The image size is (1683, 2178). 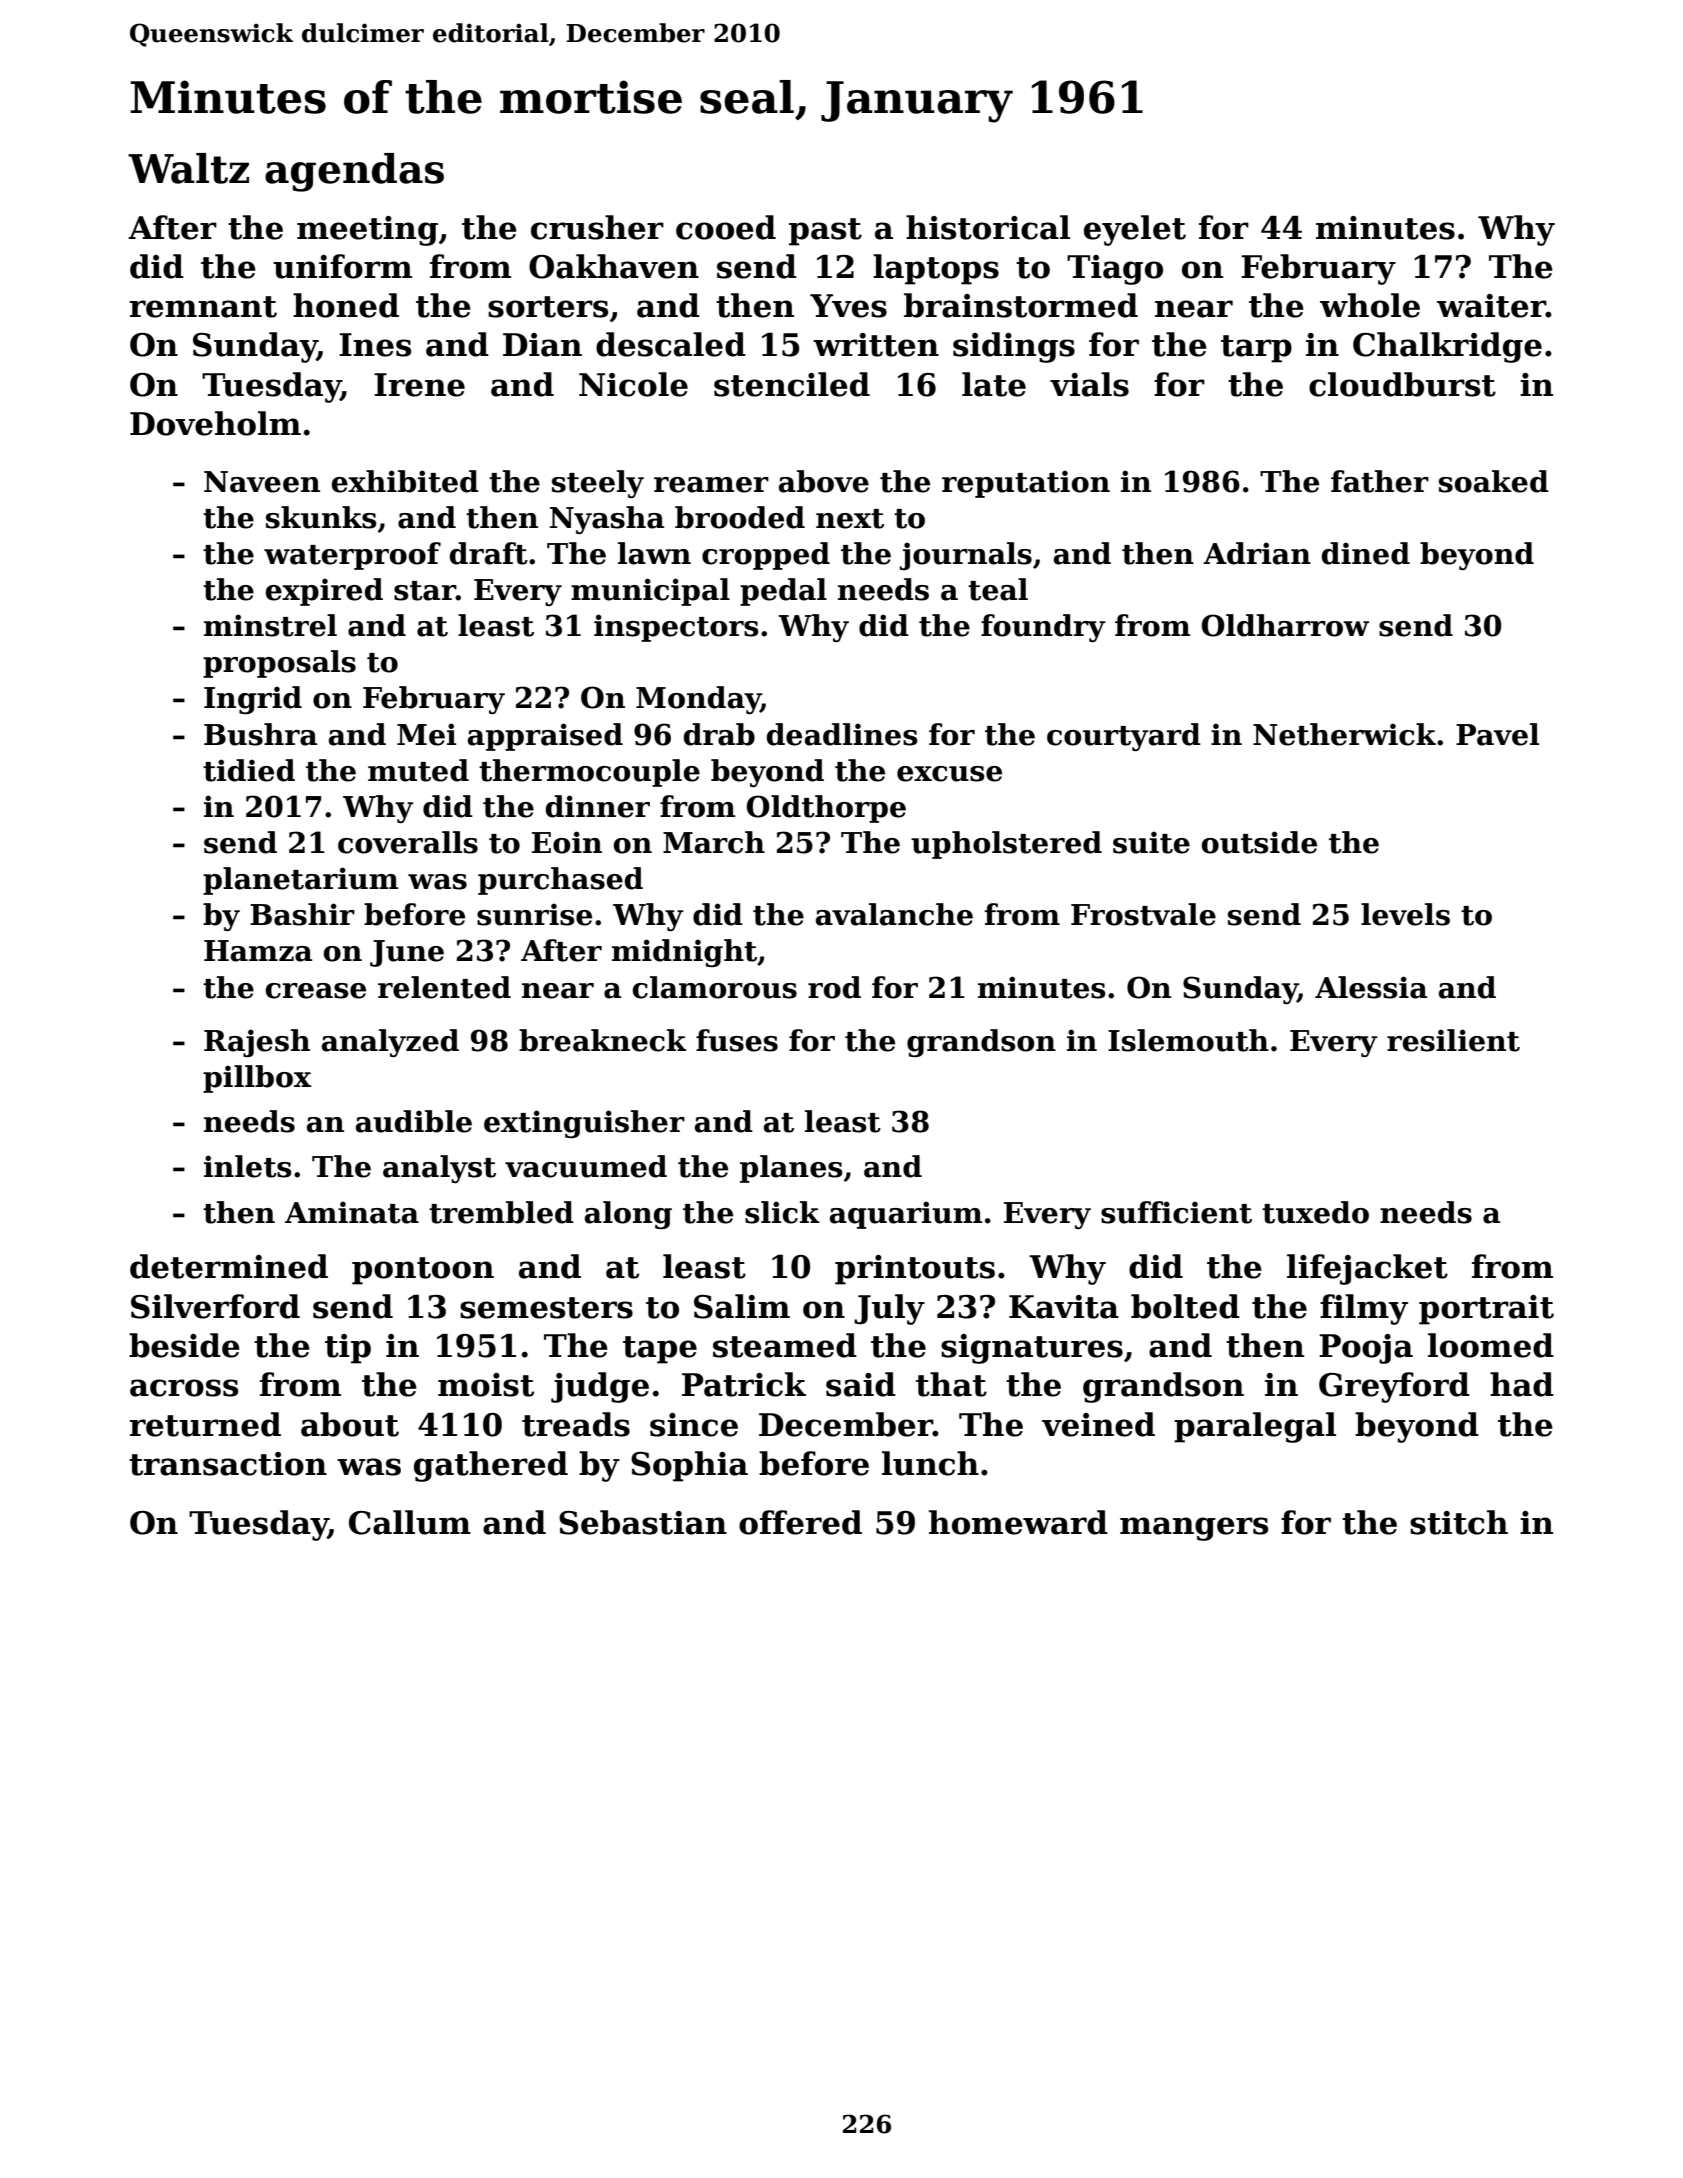 What do you see at coordinates (1043, 628) in the image?
I see `foundry` at bounding box center [1043, 628].
